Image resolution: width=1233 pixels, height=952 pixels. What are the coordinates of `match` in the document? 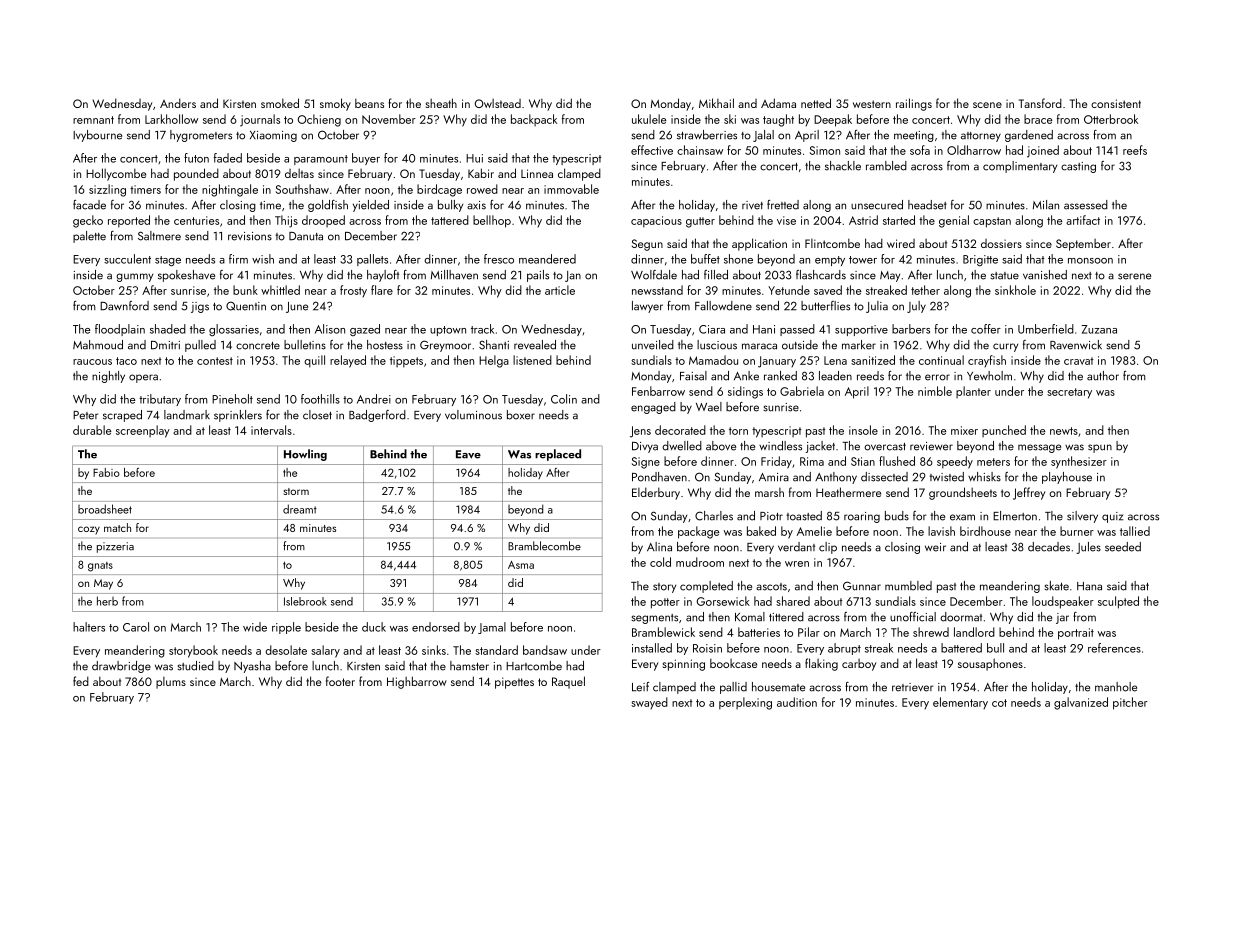 It's located at (117, 527).
